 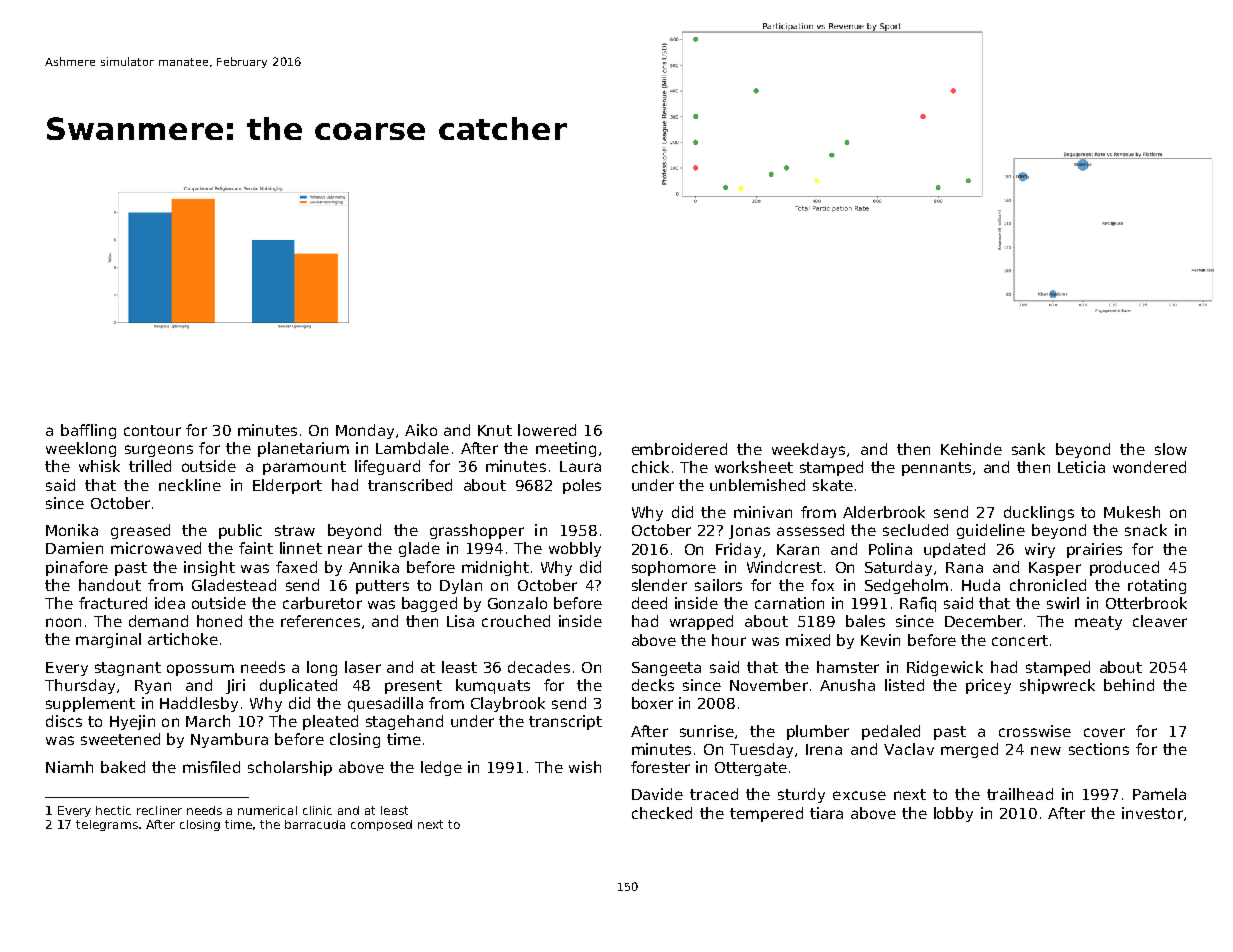 I want to click on produced, so click(x=1124, y=568).
